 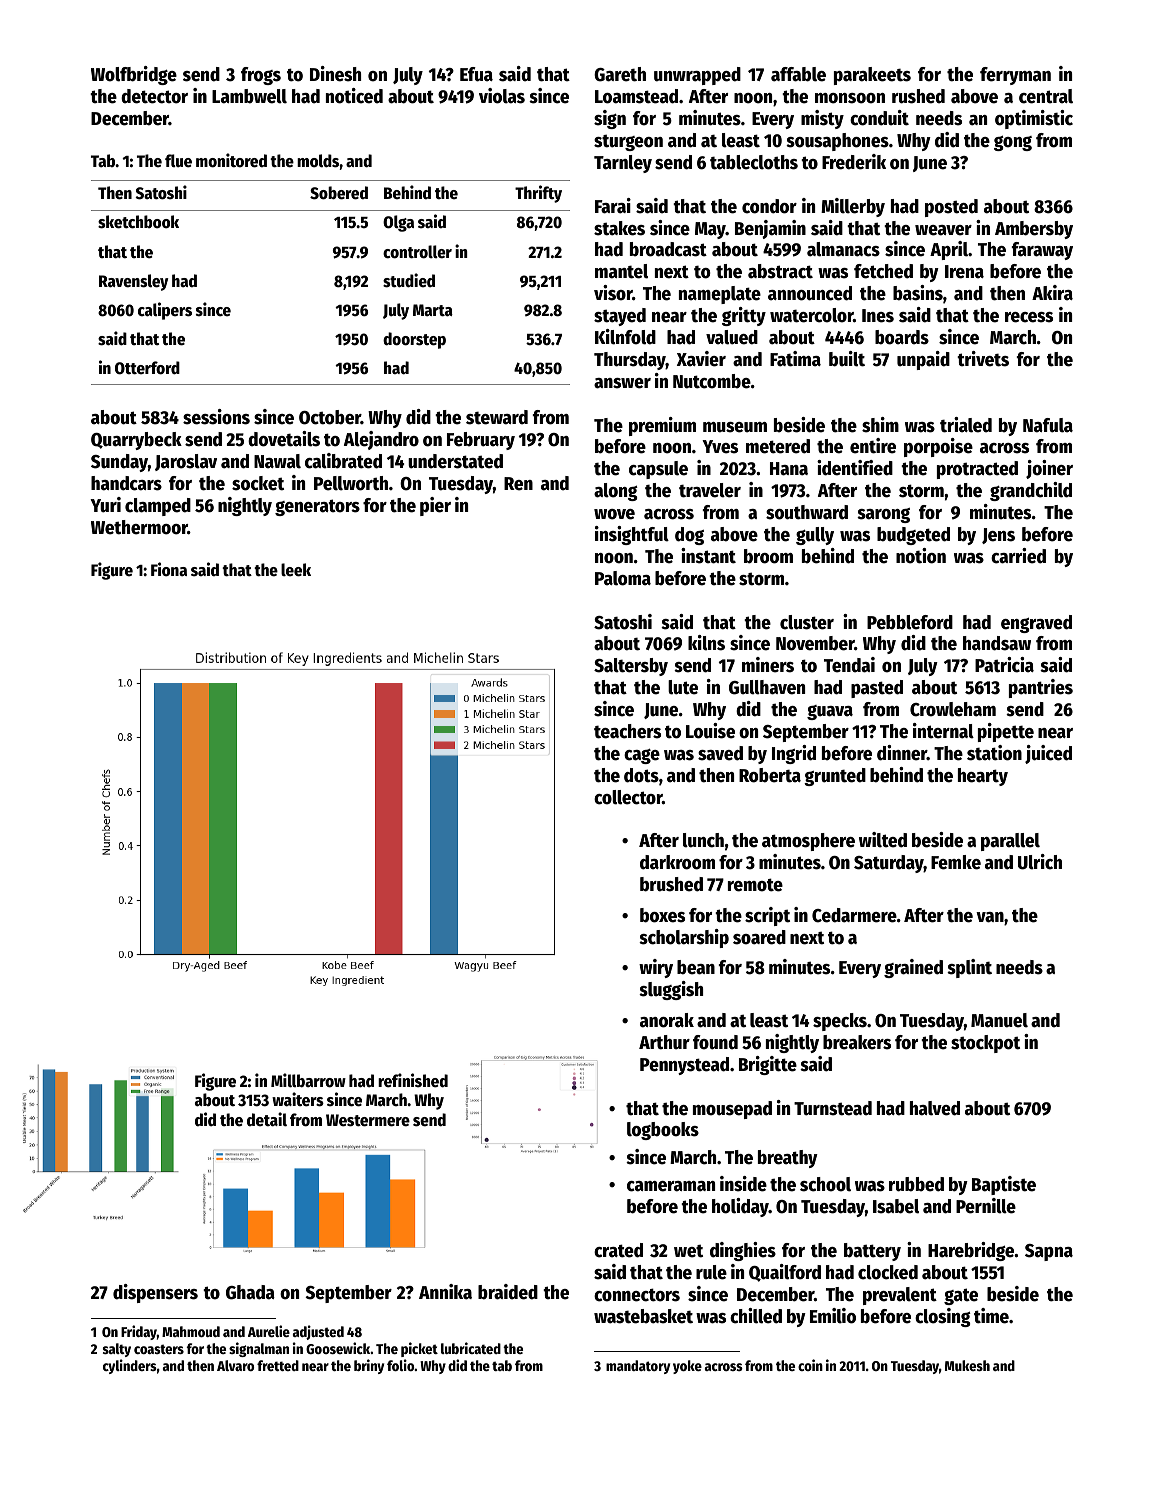 What do you see at coordinates (267, 1119) in the screenshot?
I see `detail` at bounding box center [267, 1119].
